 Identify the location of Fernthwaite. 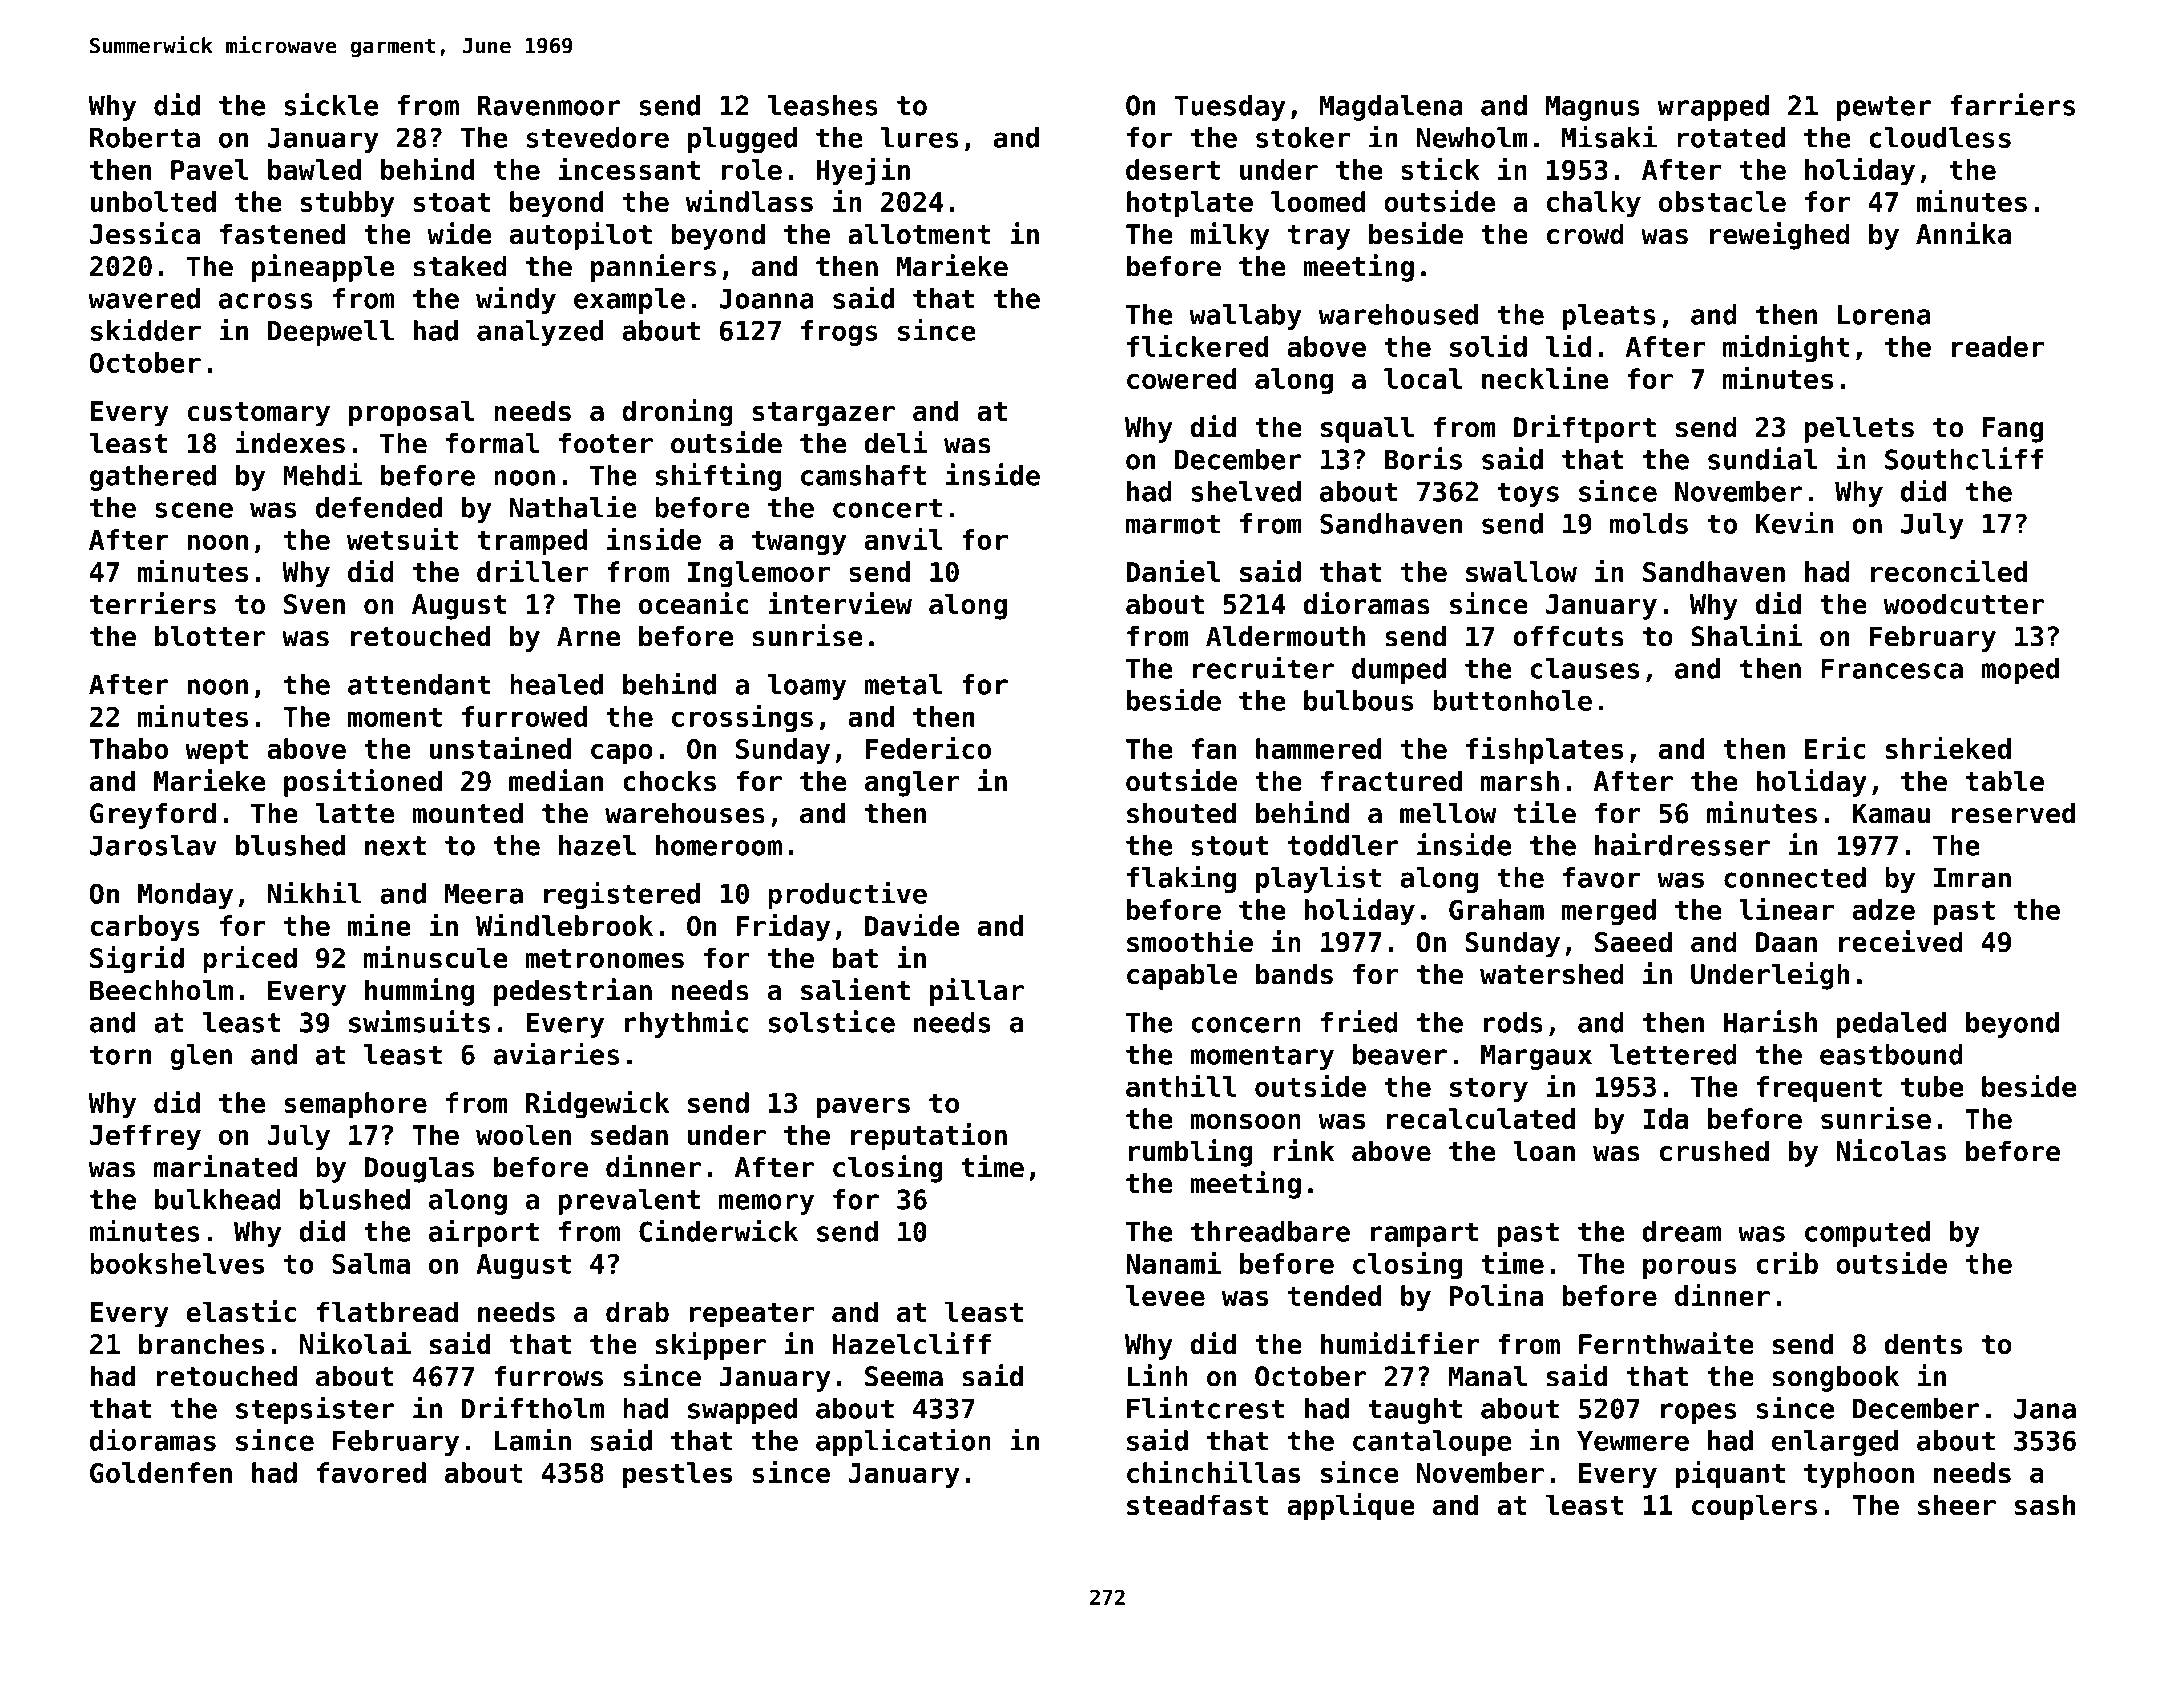
(1666, 1343).
